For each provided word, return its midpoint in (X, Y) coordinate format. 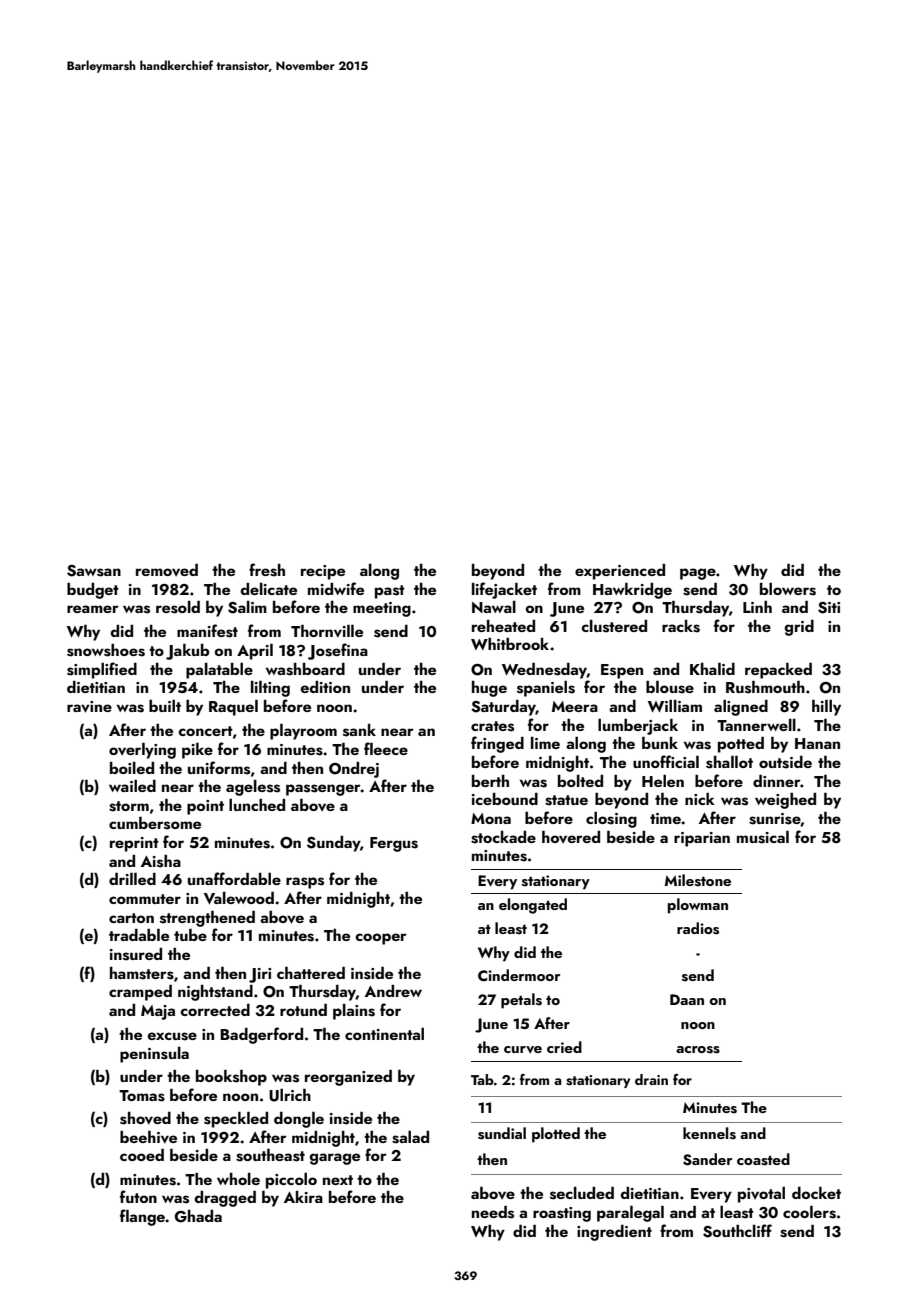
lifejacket (504, 590)
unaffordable (234, 878)
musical (763, 837)
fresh (267, 570)
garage (334, 1159)
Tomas (142, 1096)
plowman (698, 906)
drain (651, 1079)
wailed (132, 786)
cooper (381, 939)
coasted (763, 1159)
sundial (502, 1133)
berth (490, 781)
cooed (142, 1155)
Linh (757, 607)
